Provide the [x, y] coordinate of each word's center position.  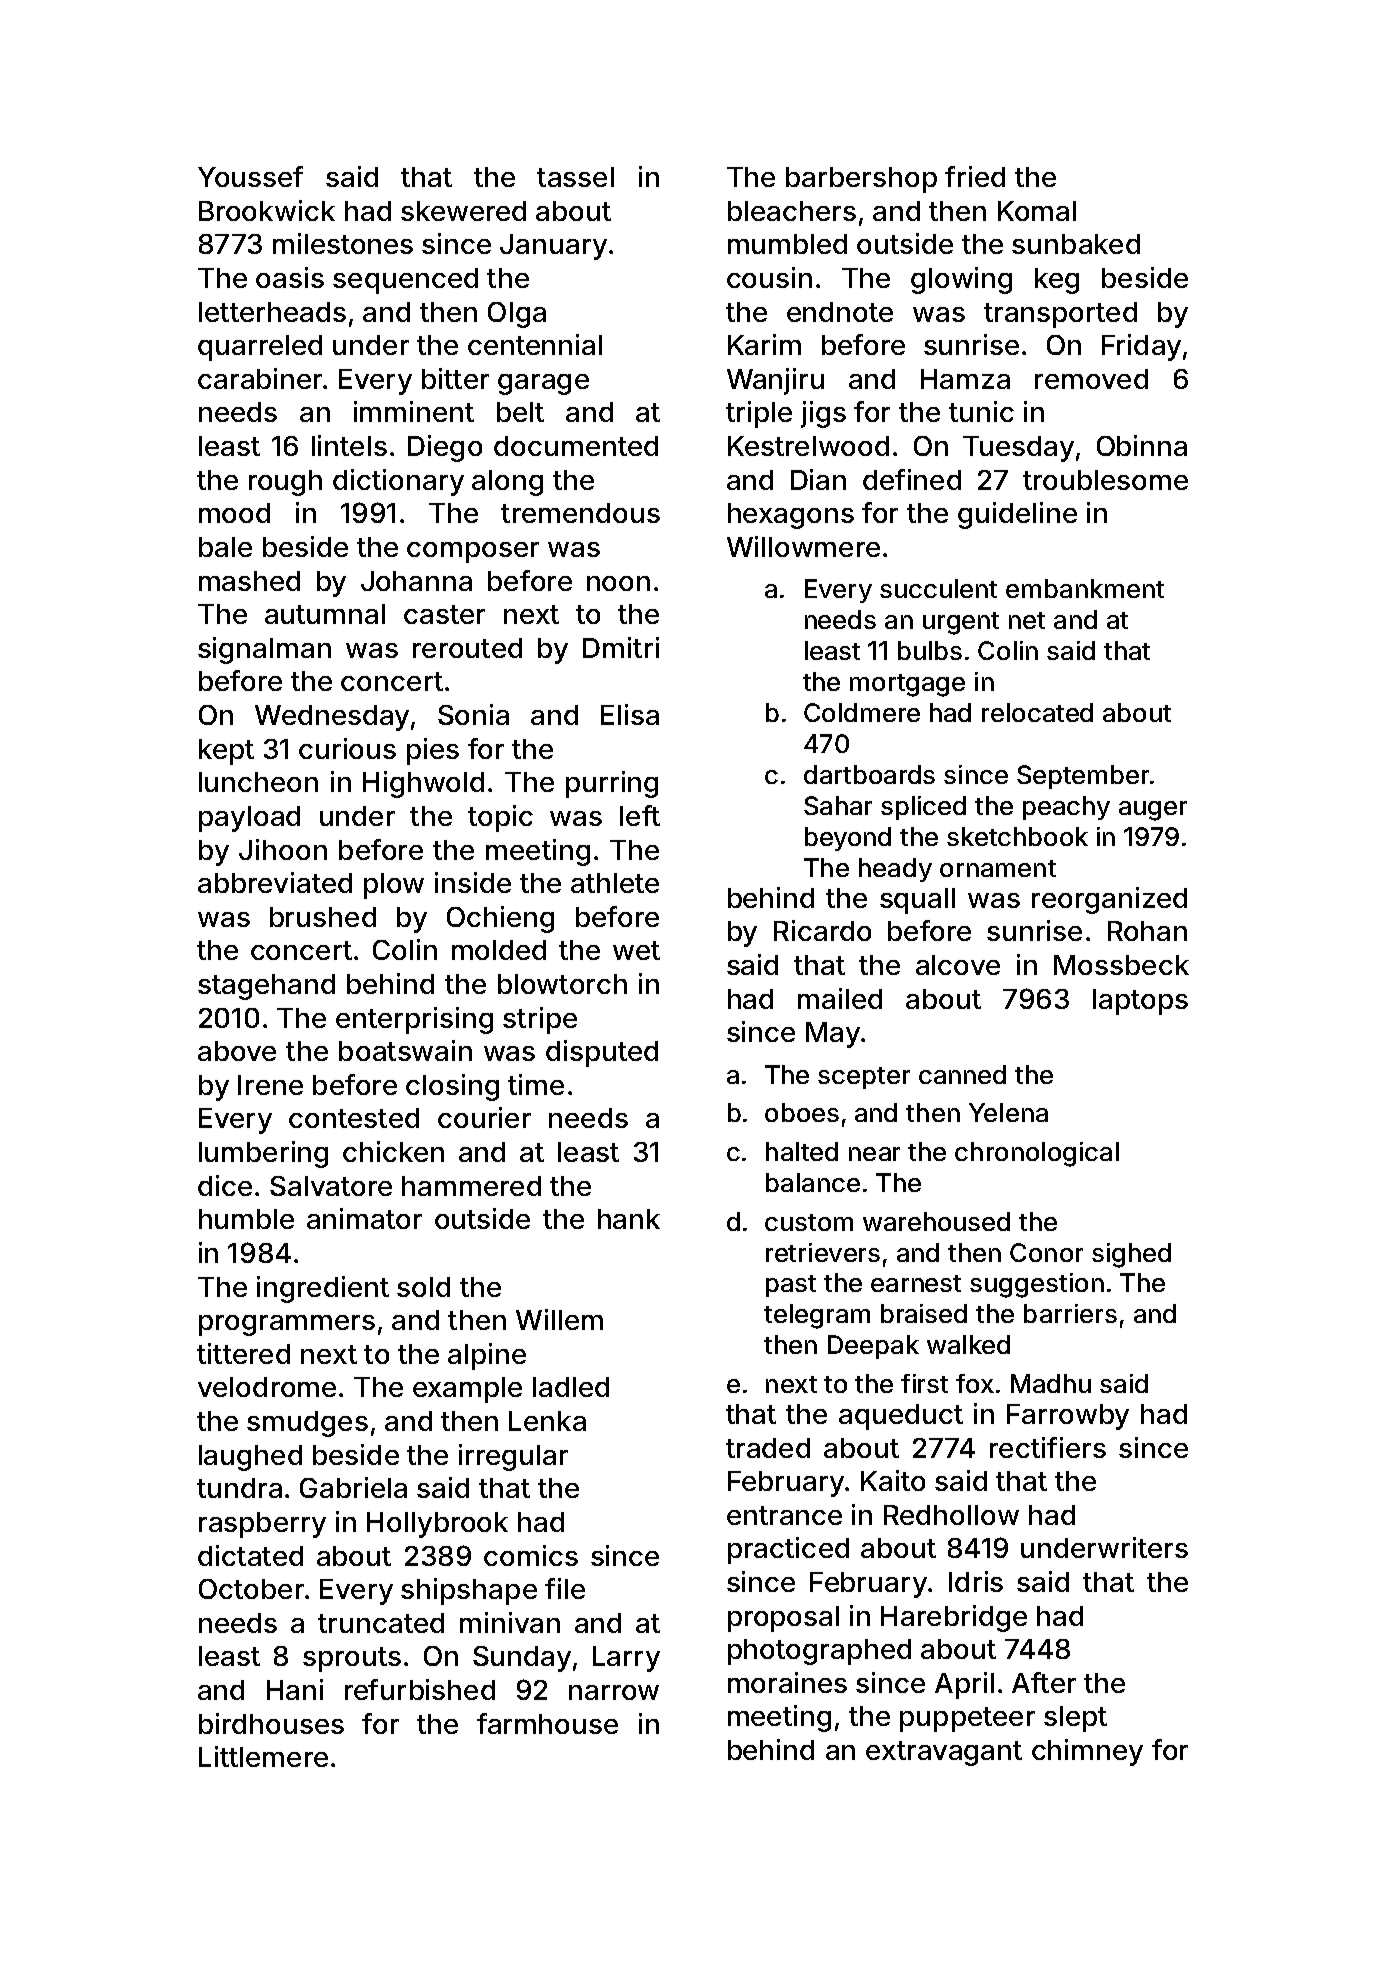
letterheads [272, 312]
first [924, 1383]
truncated [381, 1623]
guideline [1017, 515]
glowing [961, 280]
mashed [249, 581]
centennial [535, 344]
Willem [559, 1319]
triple [759, 414]
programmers [287, 1325]
